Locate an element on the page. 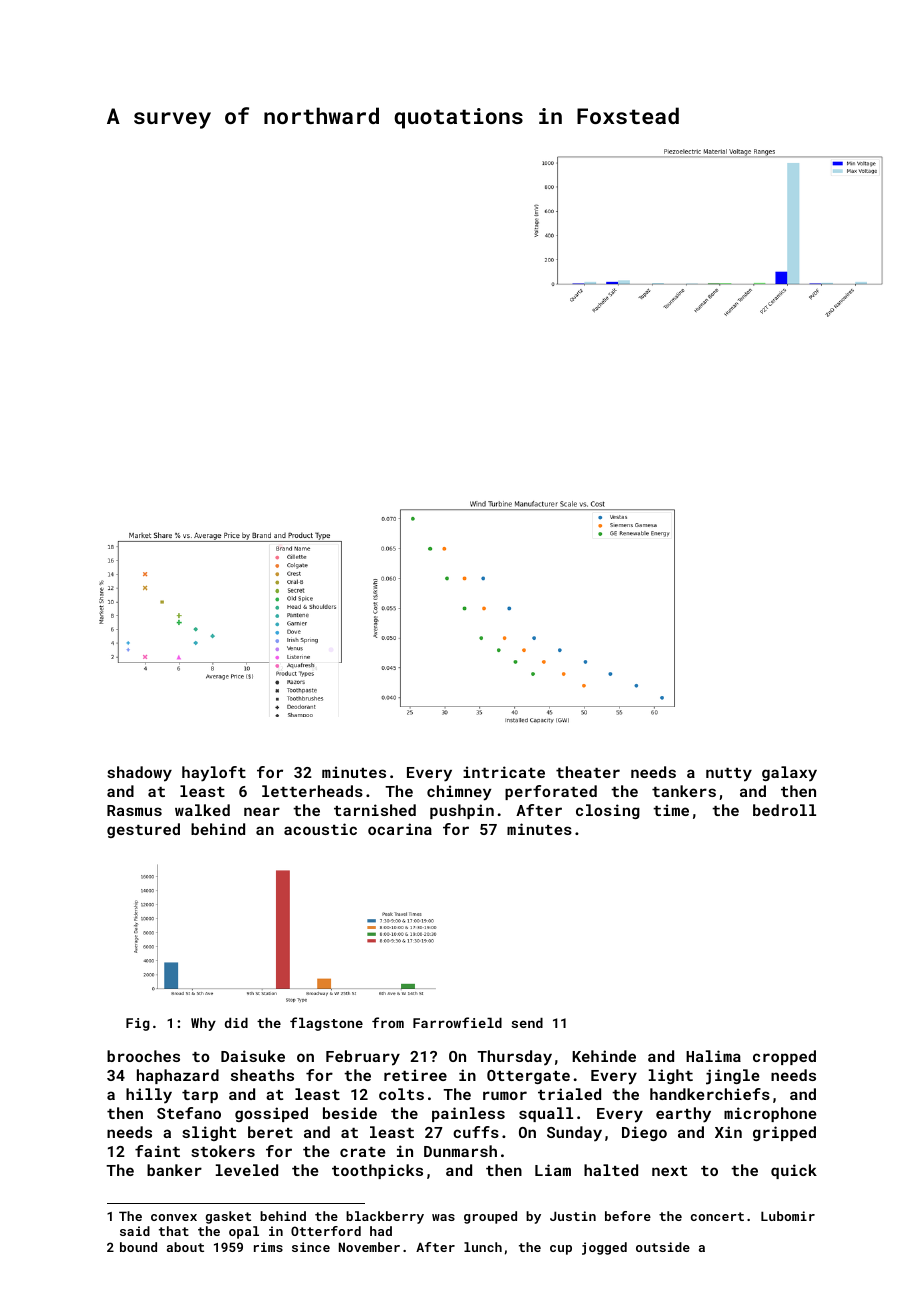  Farrowfield is located at coordinates (457, 1022).
